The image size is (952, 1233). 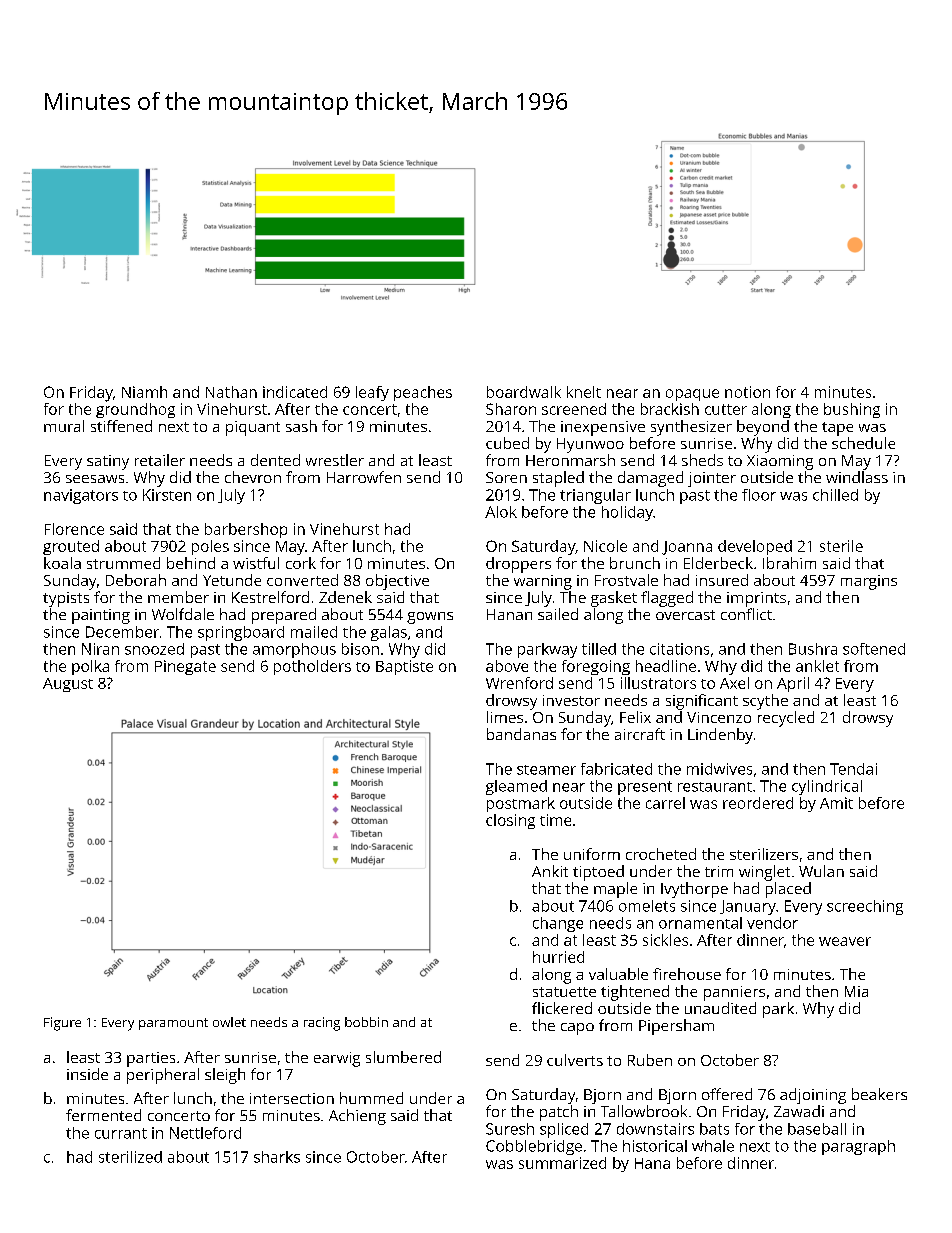 I want to click on screeching, so click(x=865, y=907).
